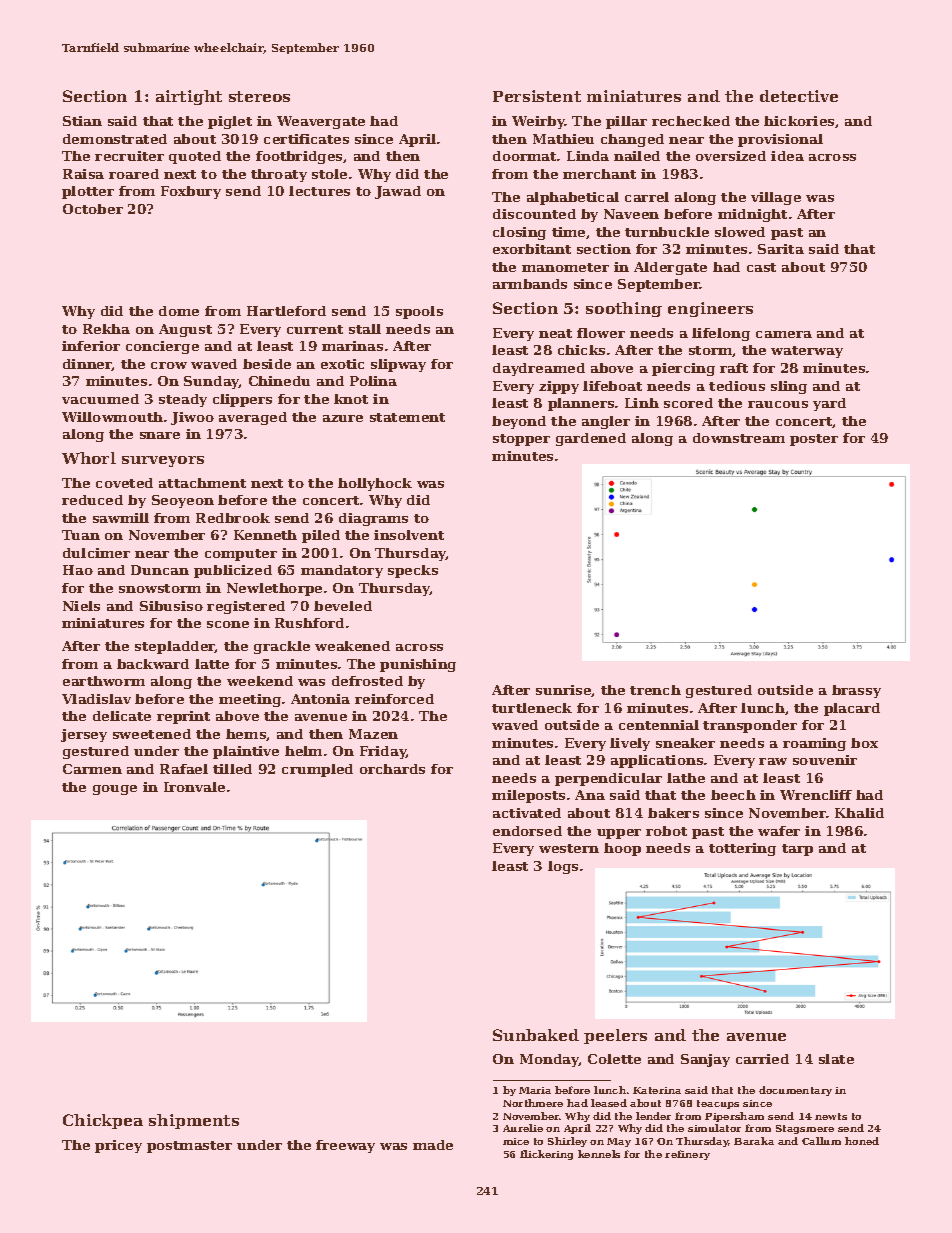 This screenshot has width=952, height=1233. What do you see at coordinates (525, 156) in the screenshot?
I see `doormat` at bounding box center [525, 156].
